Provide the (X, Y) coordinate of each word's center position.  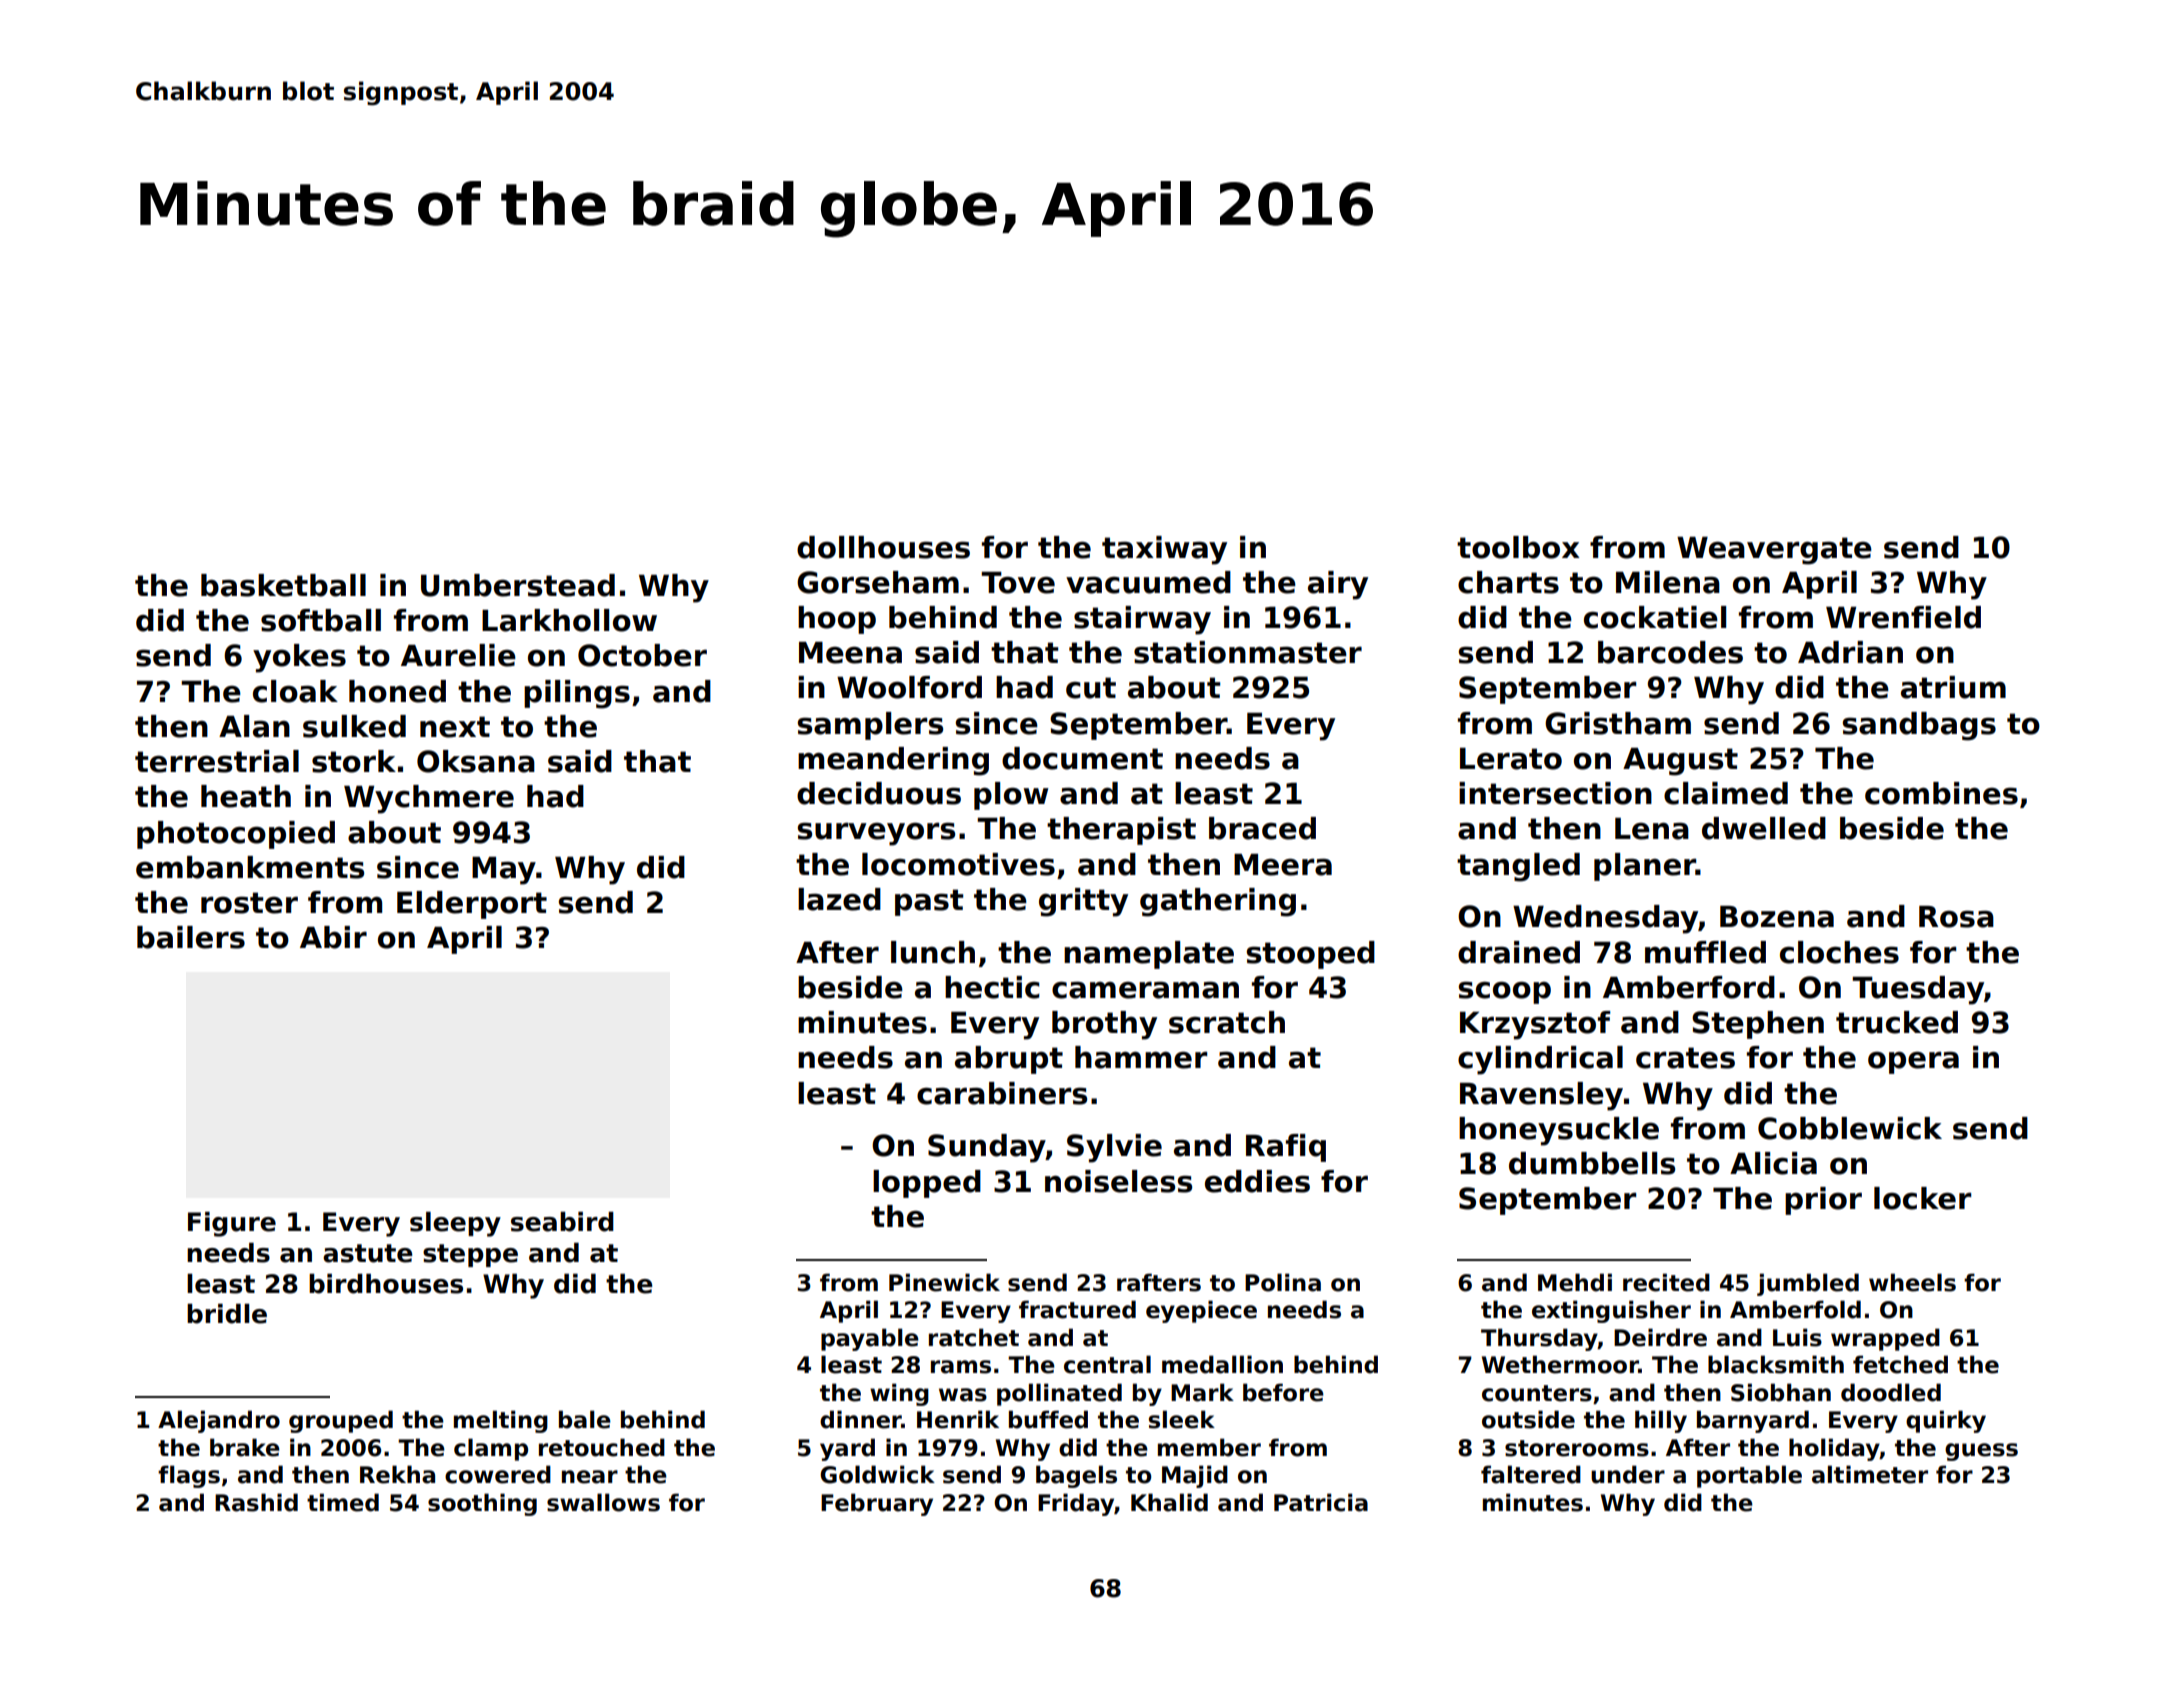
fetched (1900, 1364)
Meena (850, 653)
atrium (1953, 687)
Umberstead (518, 585)
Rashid (256, 1502)
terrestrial (217, 761)
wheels (1912, 1282)
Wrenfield (1903, 617)
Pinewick (944, 1282)
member (1209, 1447)
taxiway (1164, 550)
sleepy (455, 1224)
